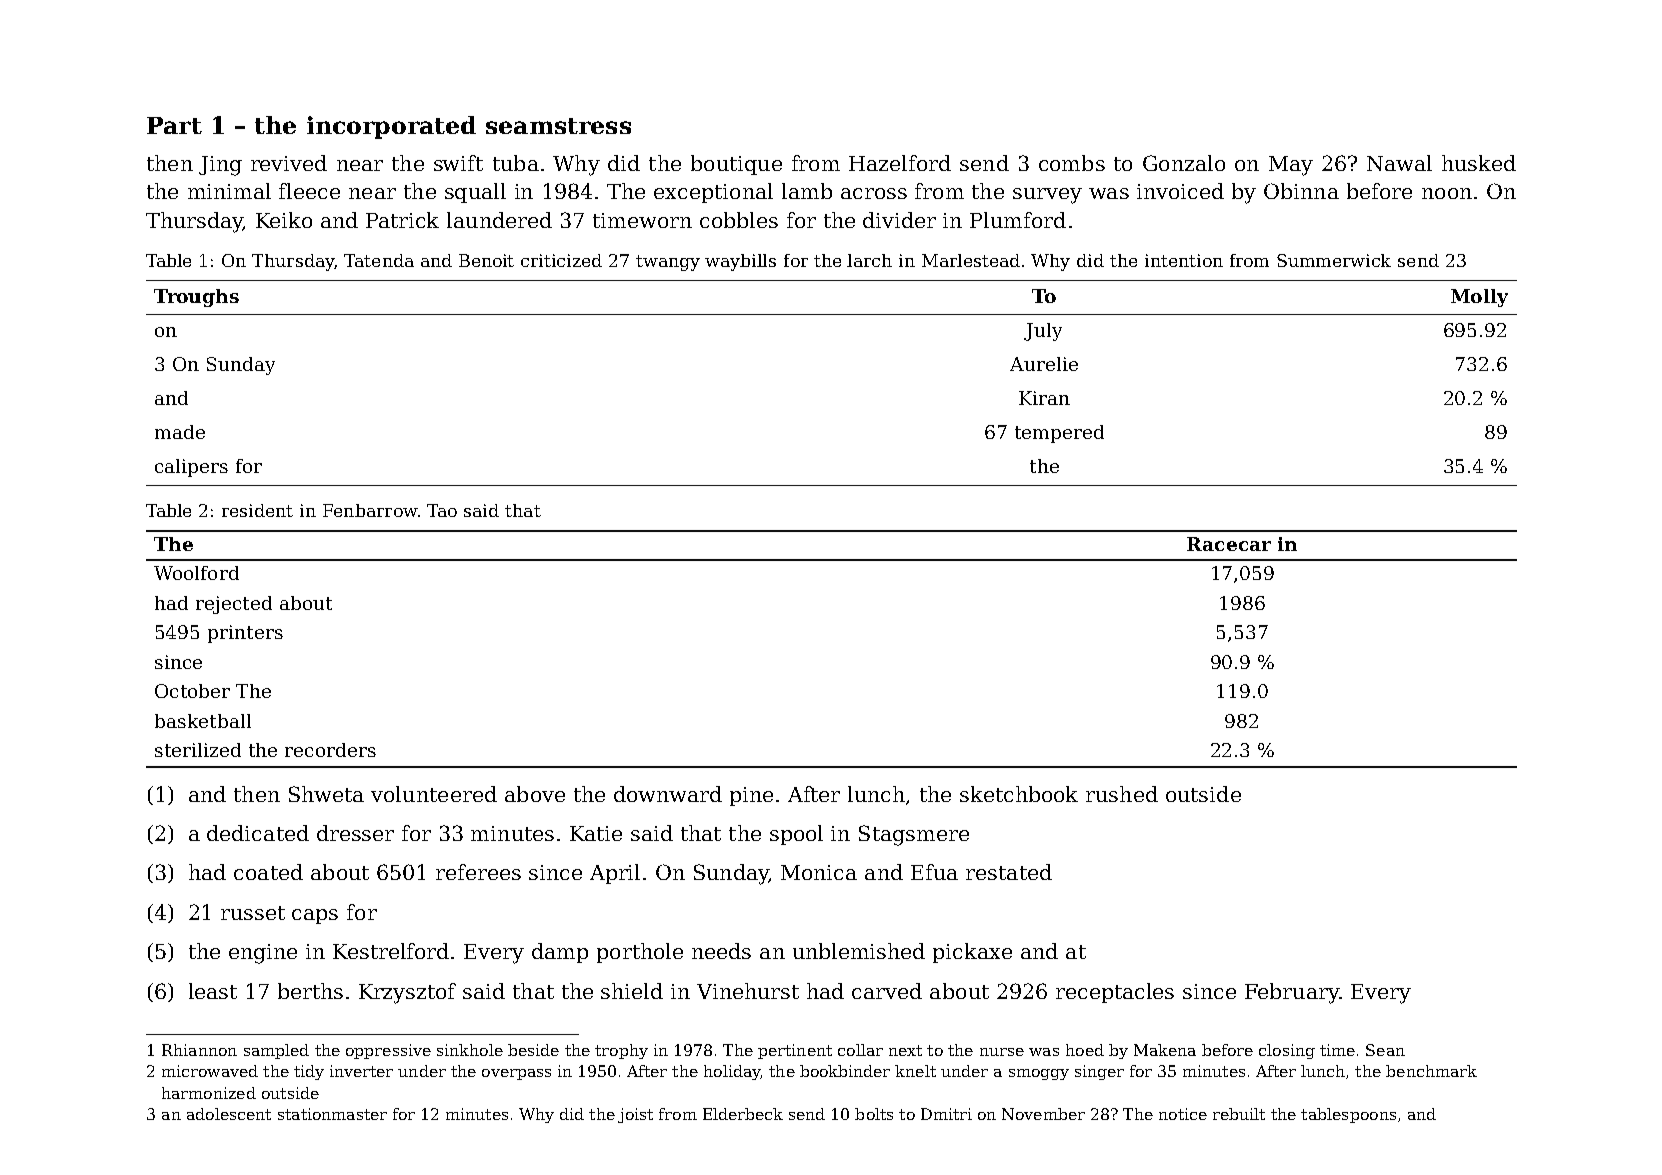 The width and height of the document is (1662, 1175). Describe the element at coordinates (1431, 1071) in the document. I see `benchmark` at that location.
